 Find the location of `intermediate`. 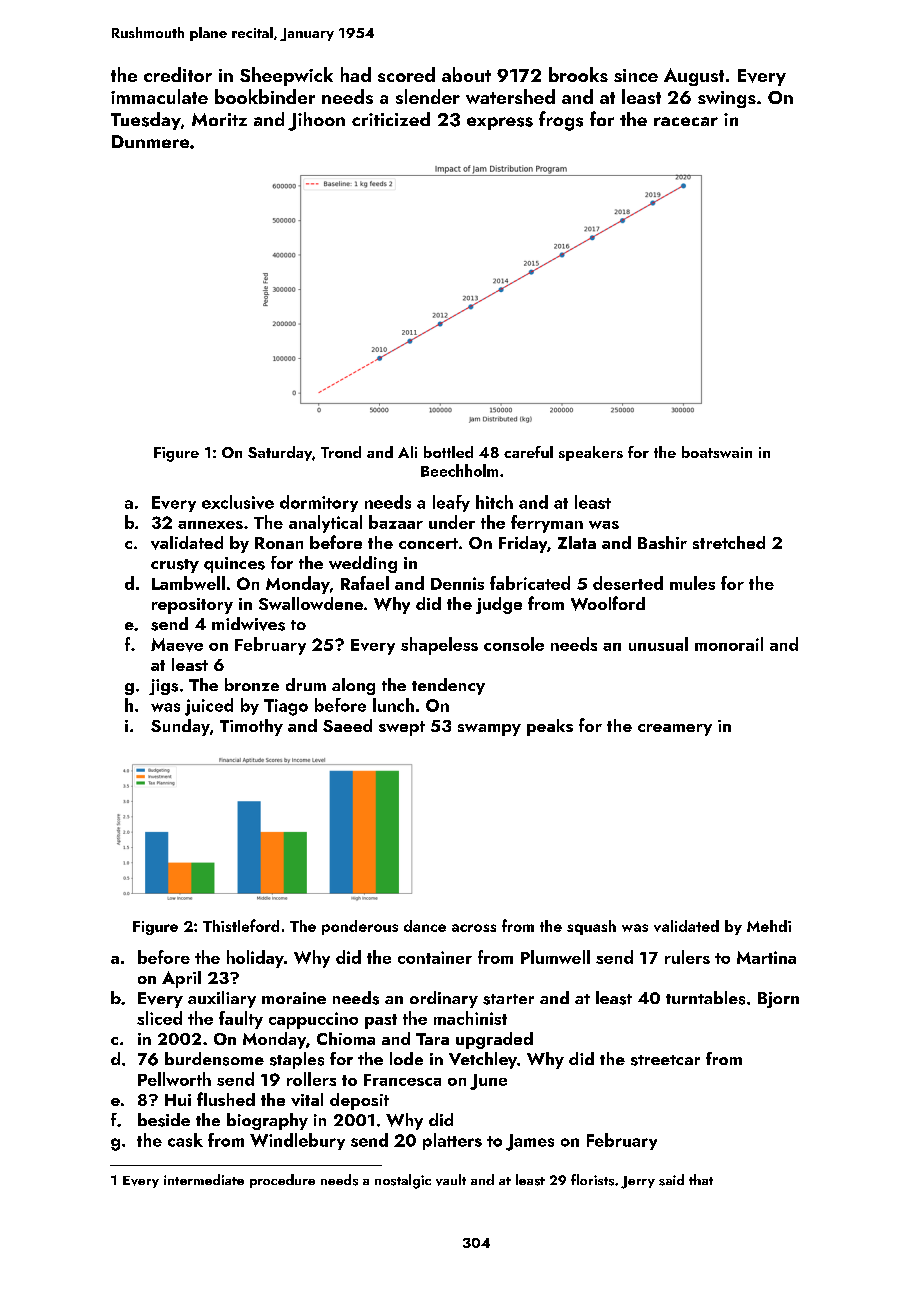

intermediate is located at coordinates (204, 1179).
